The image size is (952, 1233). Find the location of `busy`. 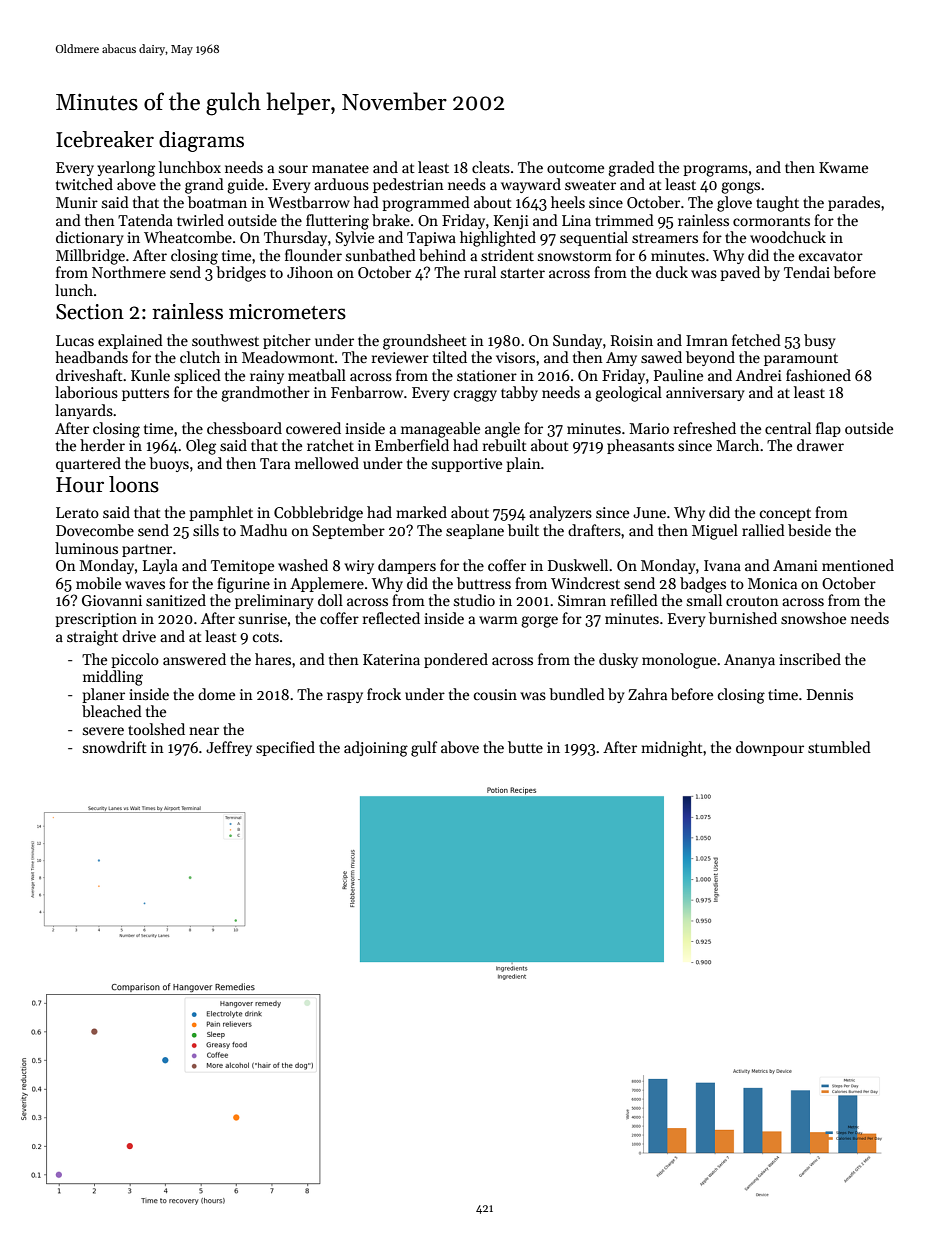

busy is located at coordinates (820, 341).
